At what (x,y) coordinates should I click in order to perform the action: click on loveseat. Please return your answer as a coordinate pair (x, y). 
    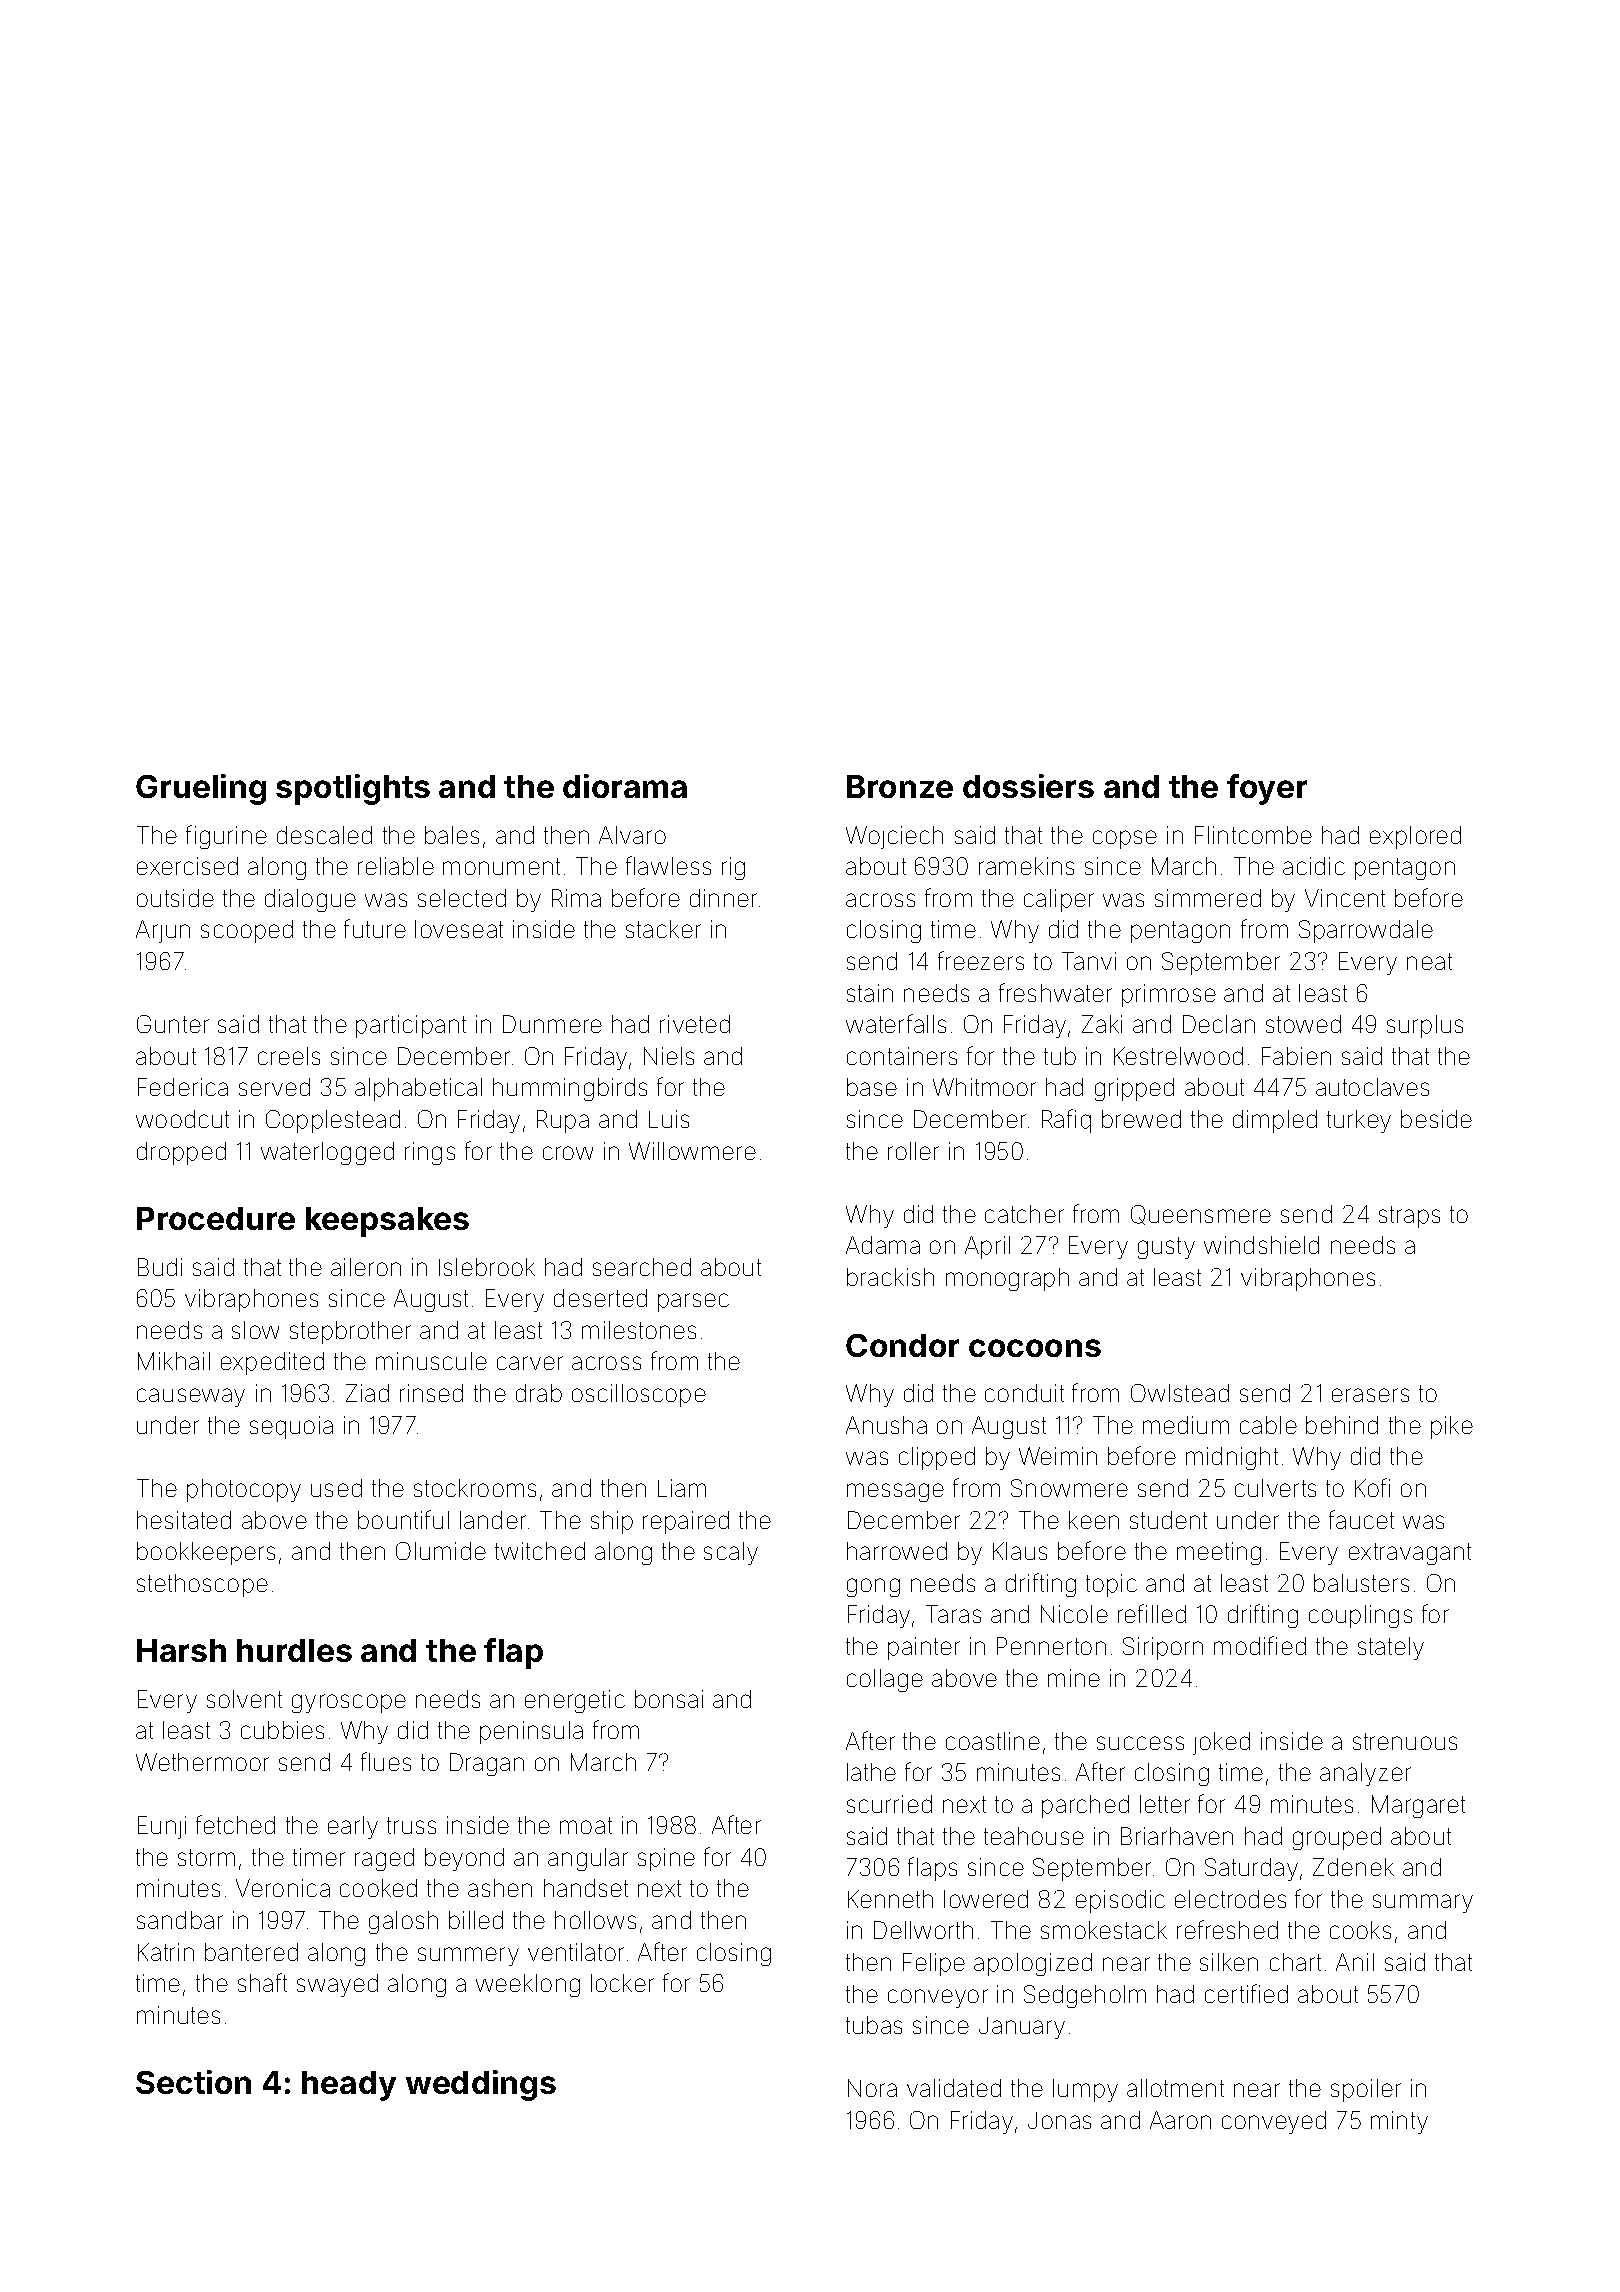
    Looking at the image, I should click on (459, 929).
